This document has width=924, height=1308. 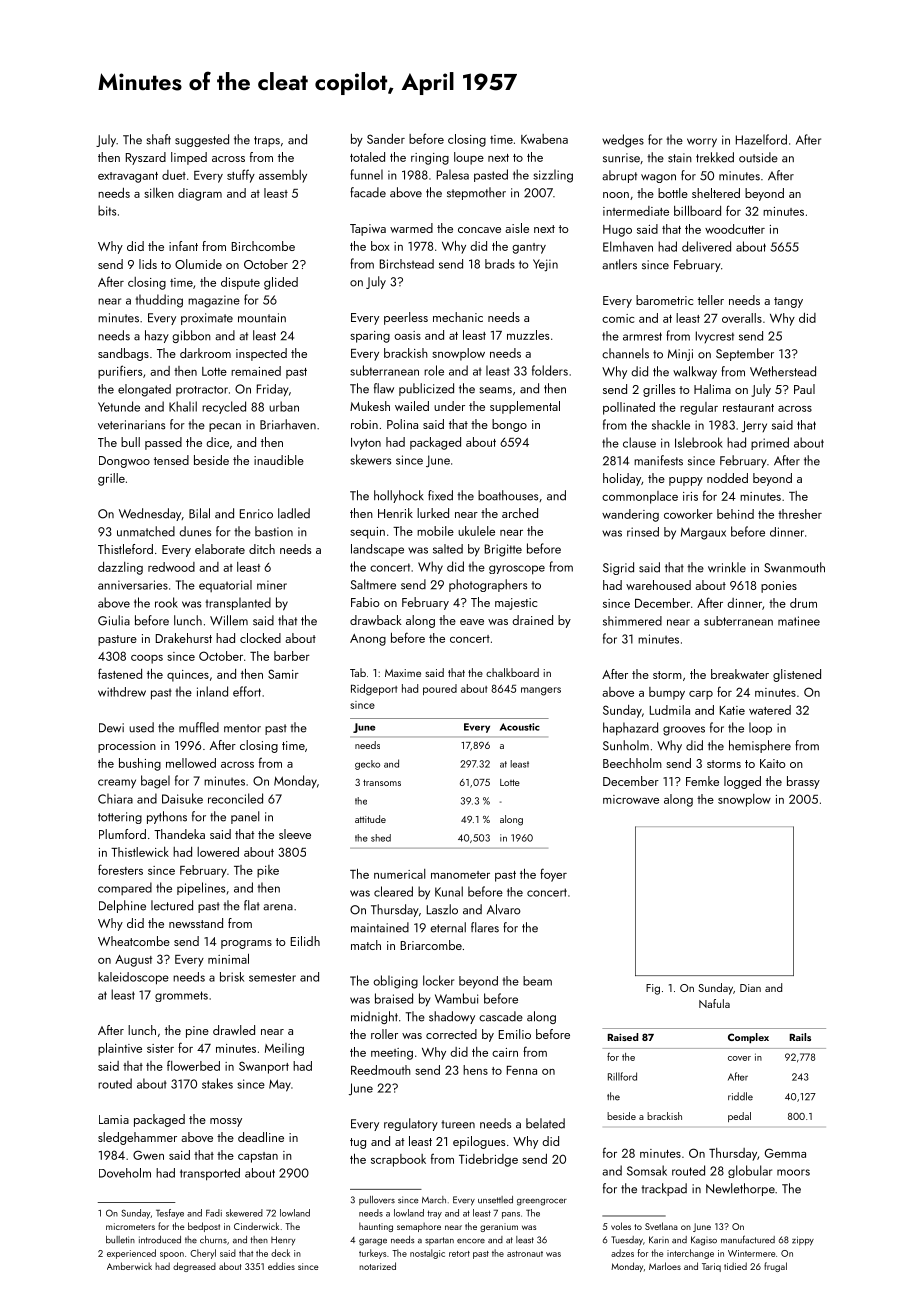 What do you see at coordinates (242, 728) in the document?
I see `mentor` at bounding box center [242, 728].
